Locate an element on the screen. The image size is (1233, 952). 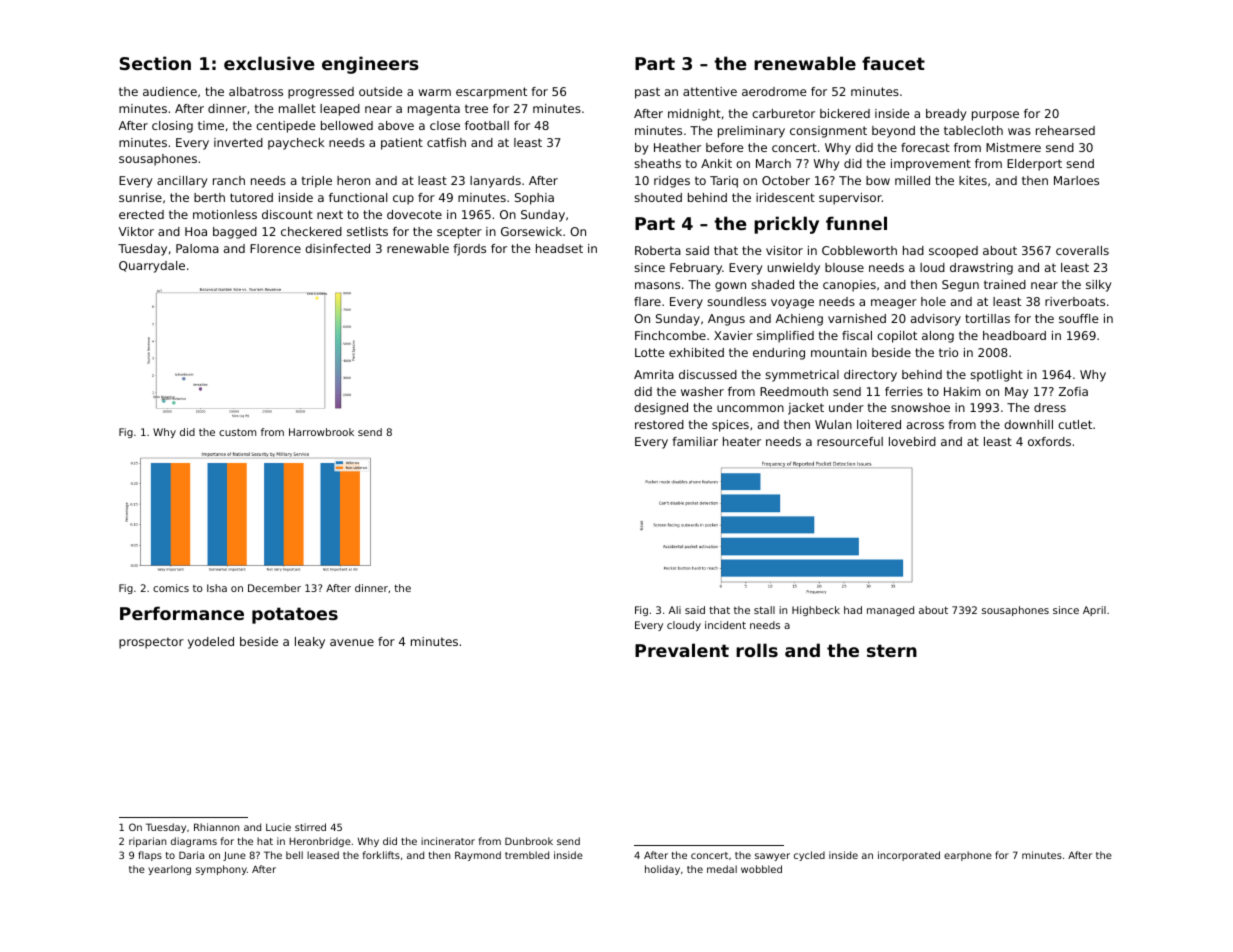
drawstring is located at coordinates (981, 269).
